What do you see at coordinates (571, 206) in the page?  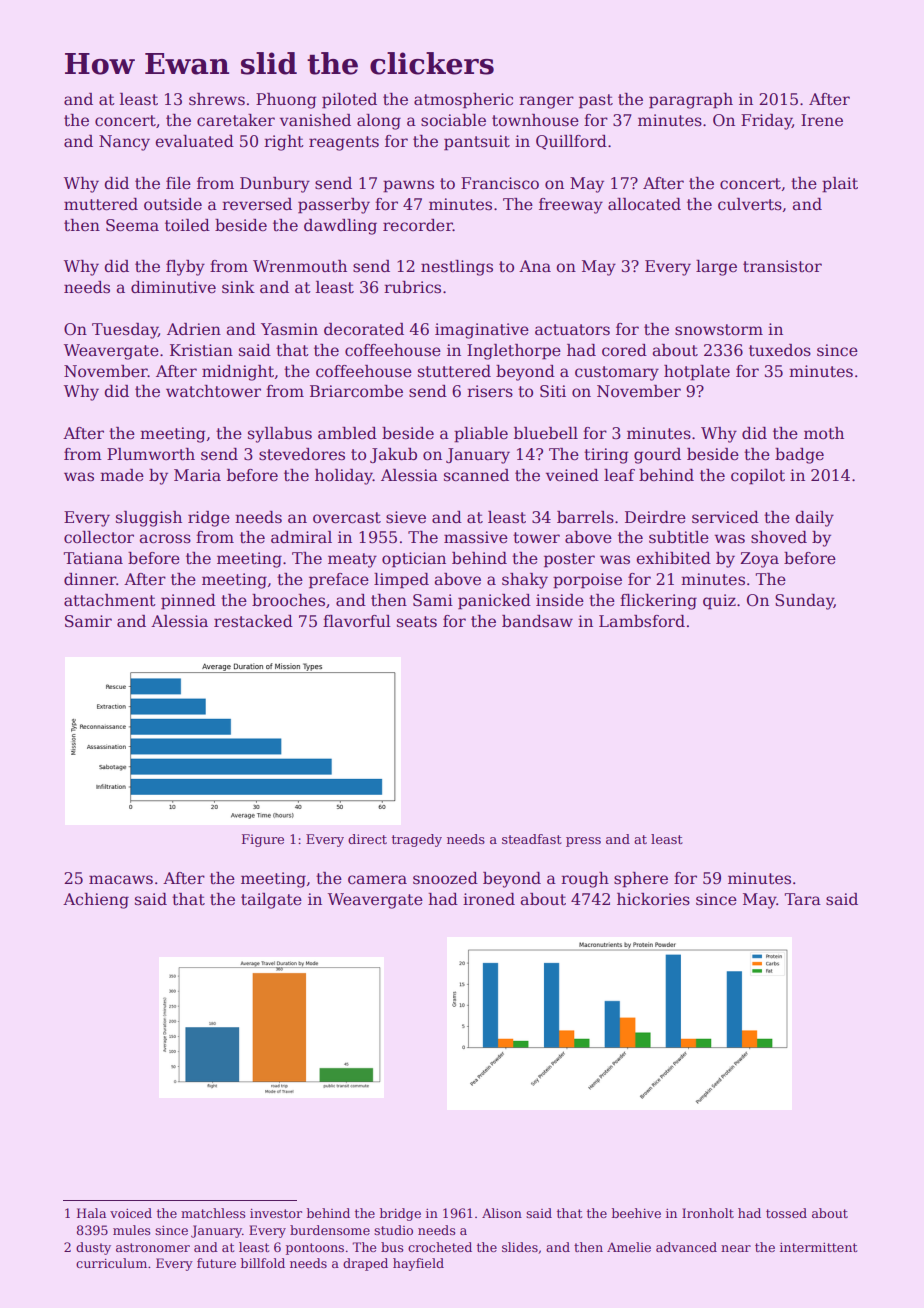 I see `freeway` at bounding box center [571, 206].
